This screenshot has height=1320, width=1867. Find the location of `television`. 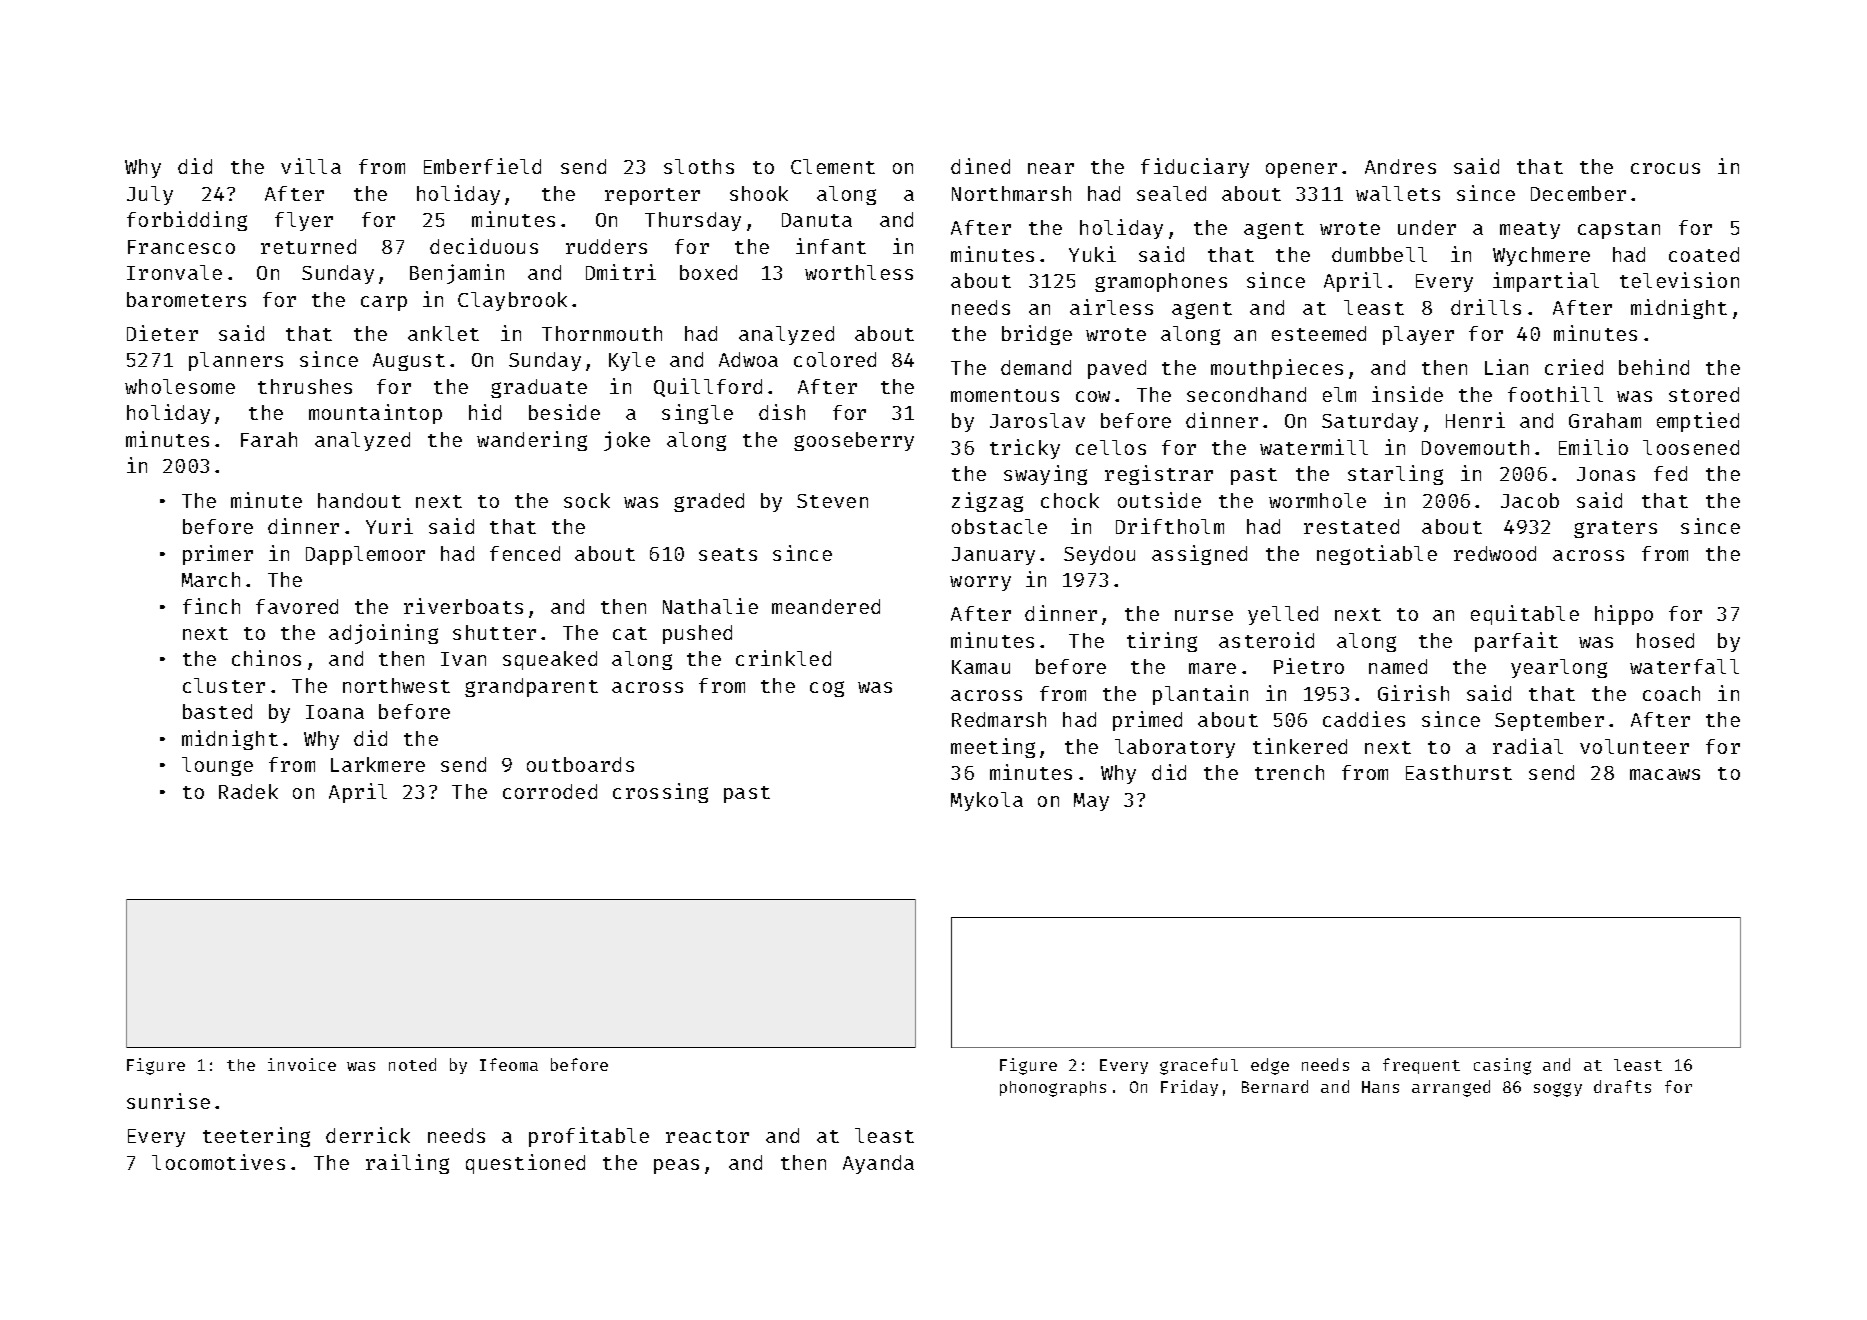

television is located at coordinates (1679, 280).
